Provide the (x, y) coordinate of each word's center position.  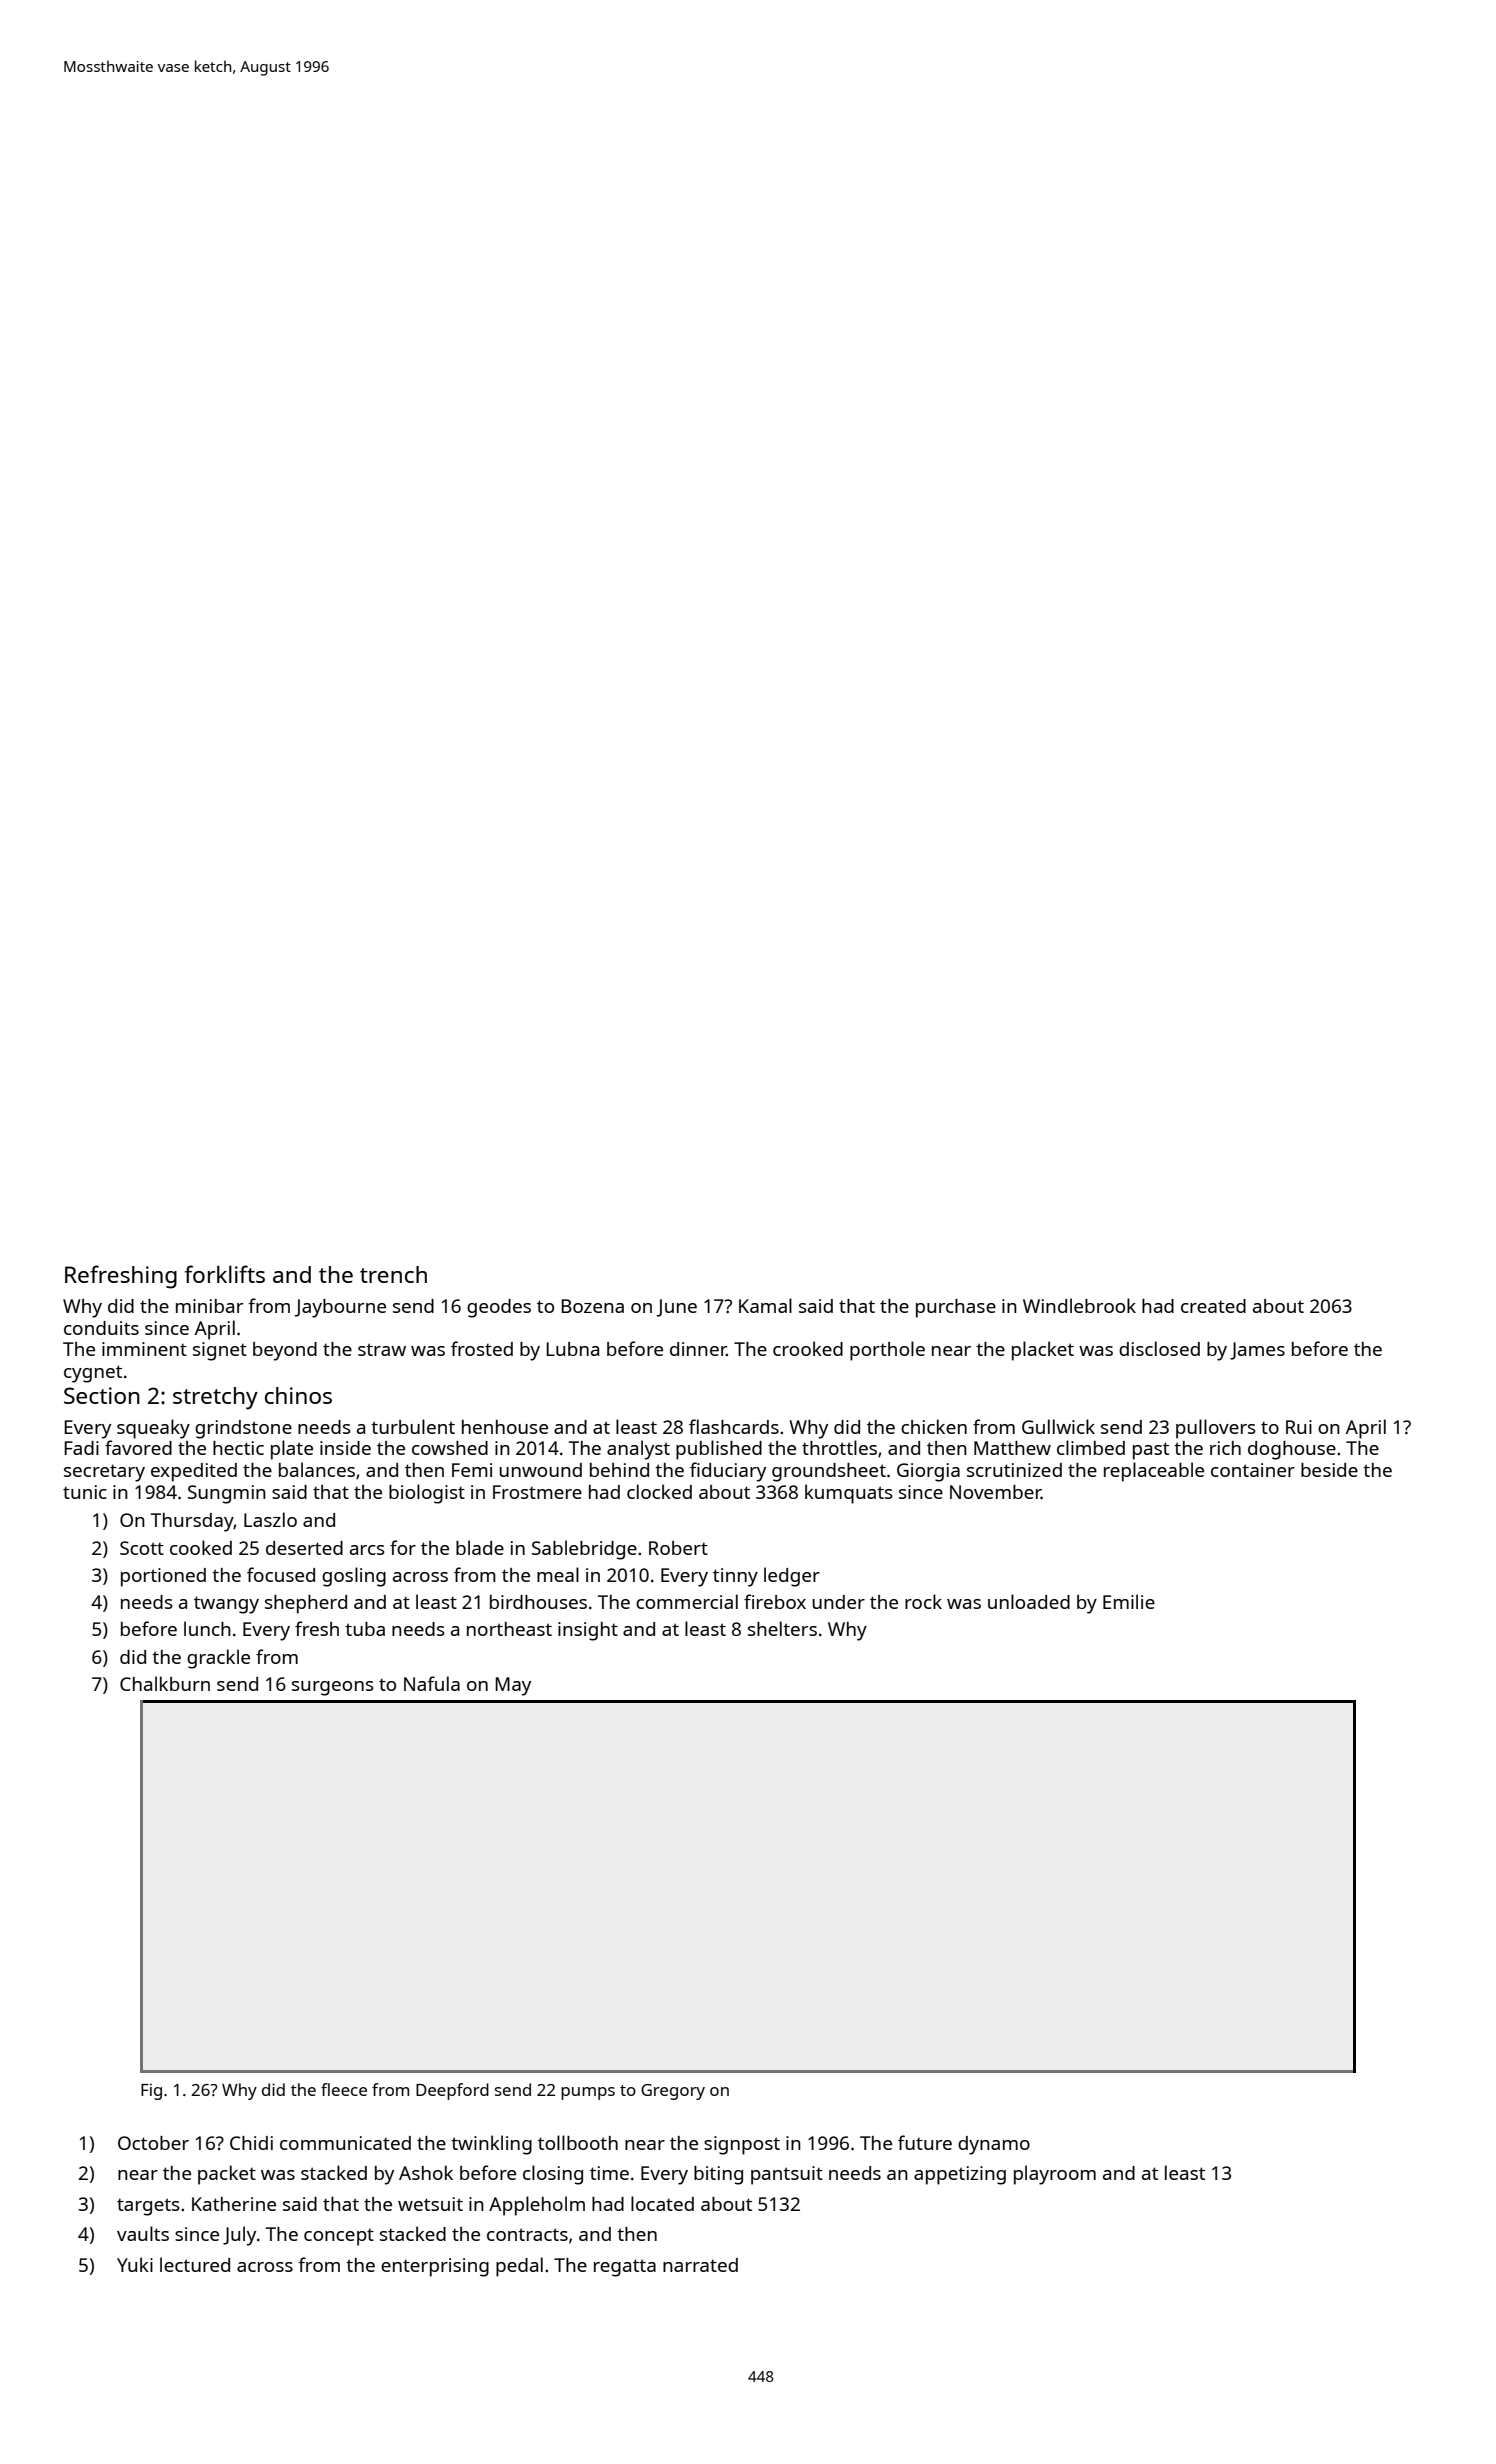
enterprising (435, 2267)
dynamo (994, 2145)
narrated (700, 2265)
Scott (142, 1548)
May (513, 1686)
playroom (1055, 2175)
